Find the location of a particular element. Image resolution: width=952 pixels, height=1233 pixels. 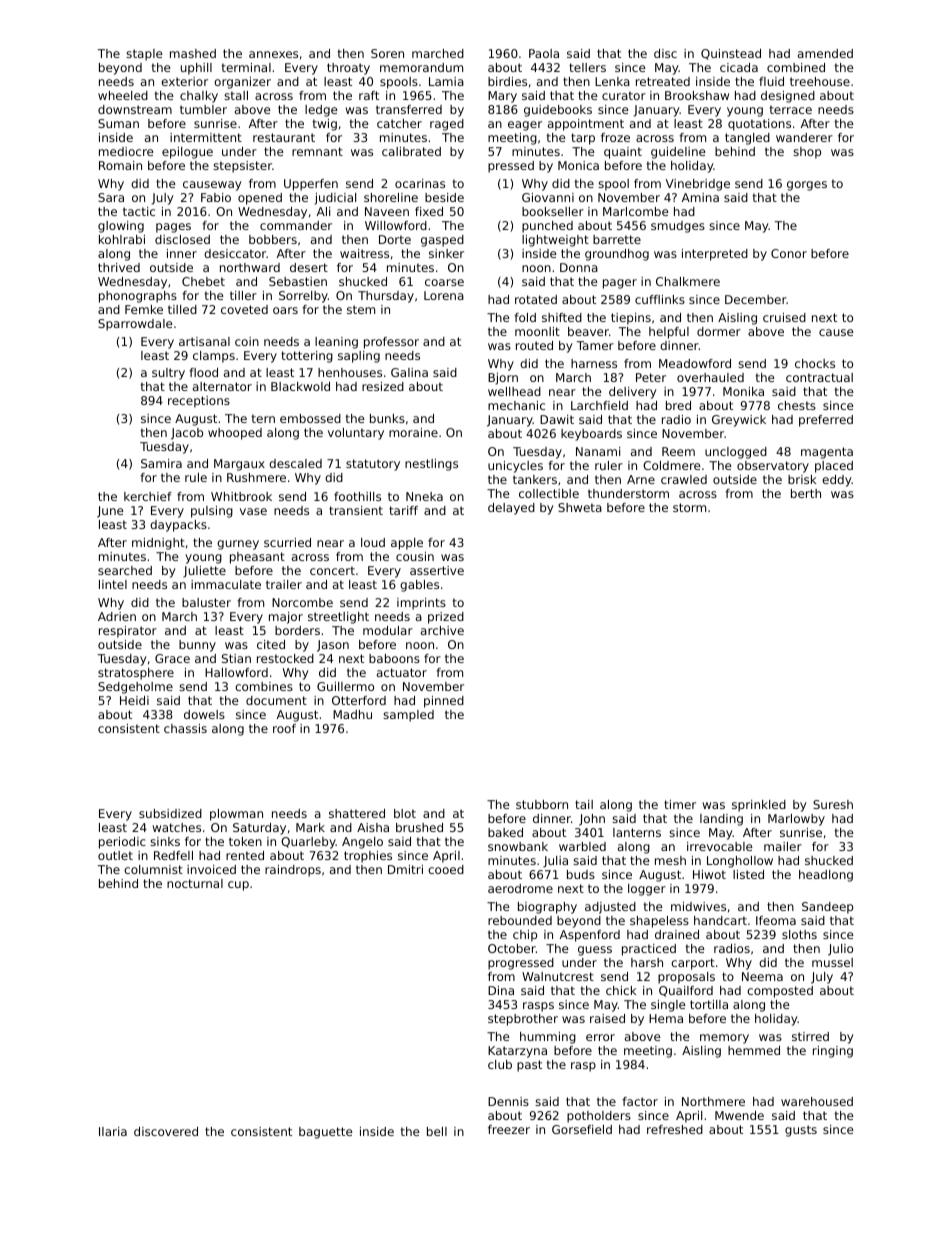

artisanal is located at coordinates (204, 341).
